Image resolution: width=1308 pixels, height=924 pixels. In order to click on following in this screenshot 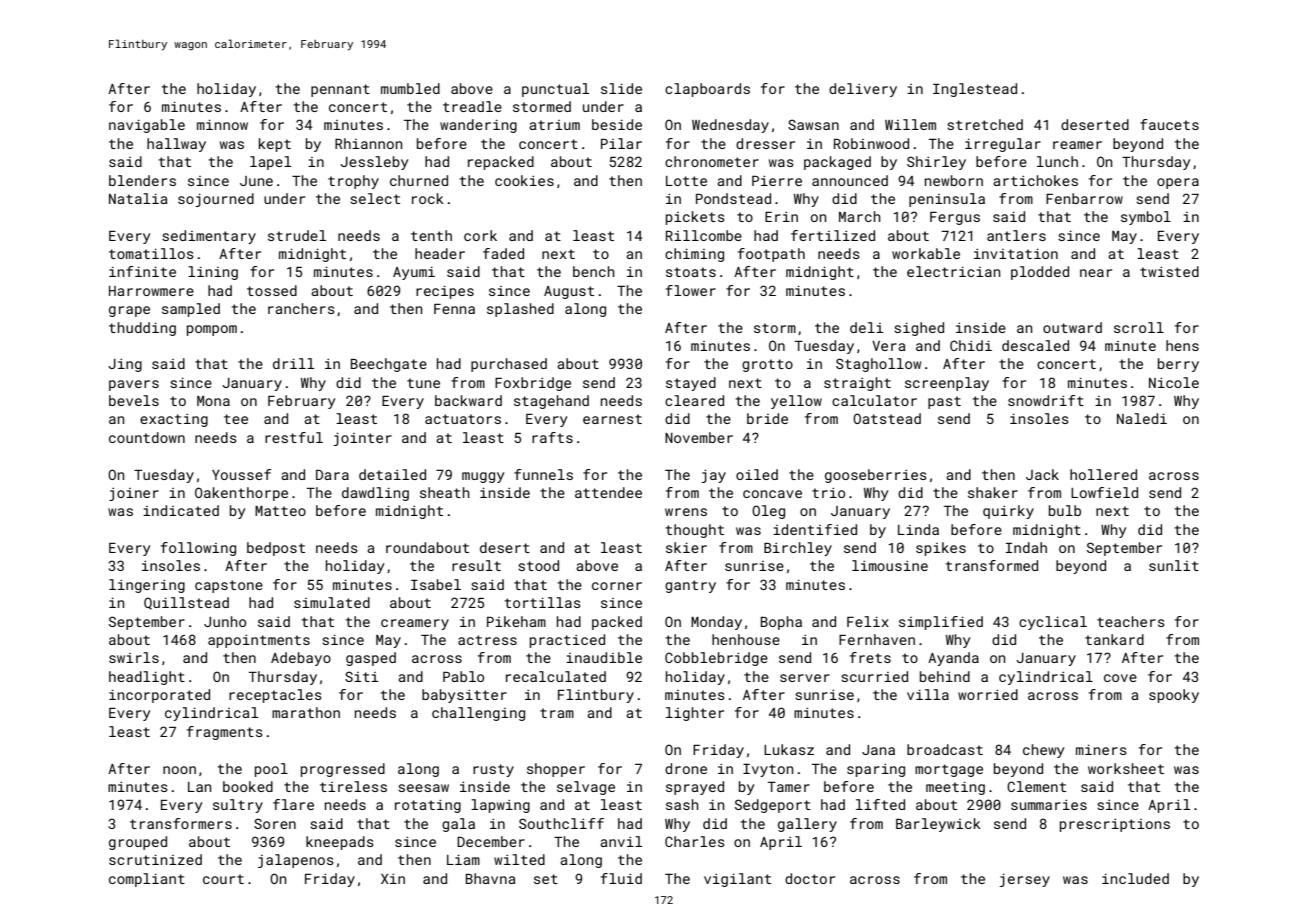, I will do `click(198, 549)`.
